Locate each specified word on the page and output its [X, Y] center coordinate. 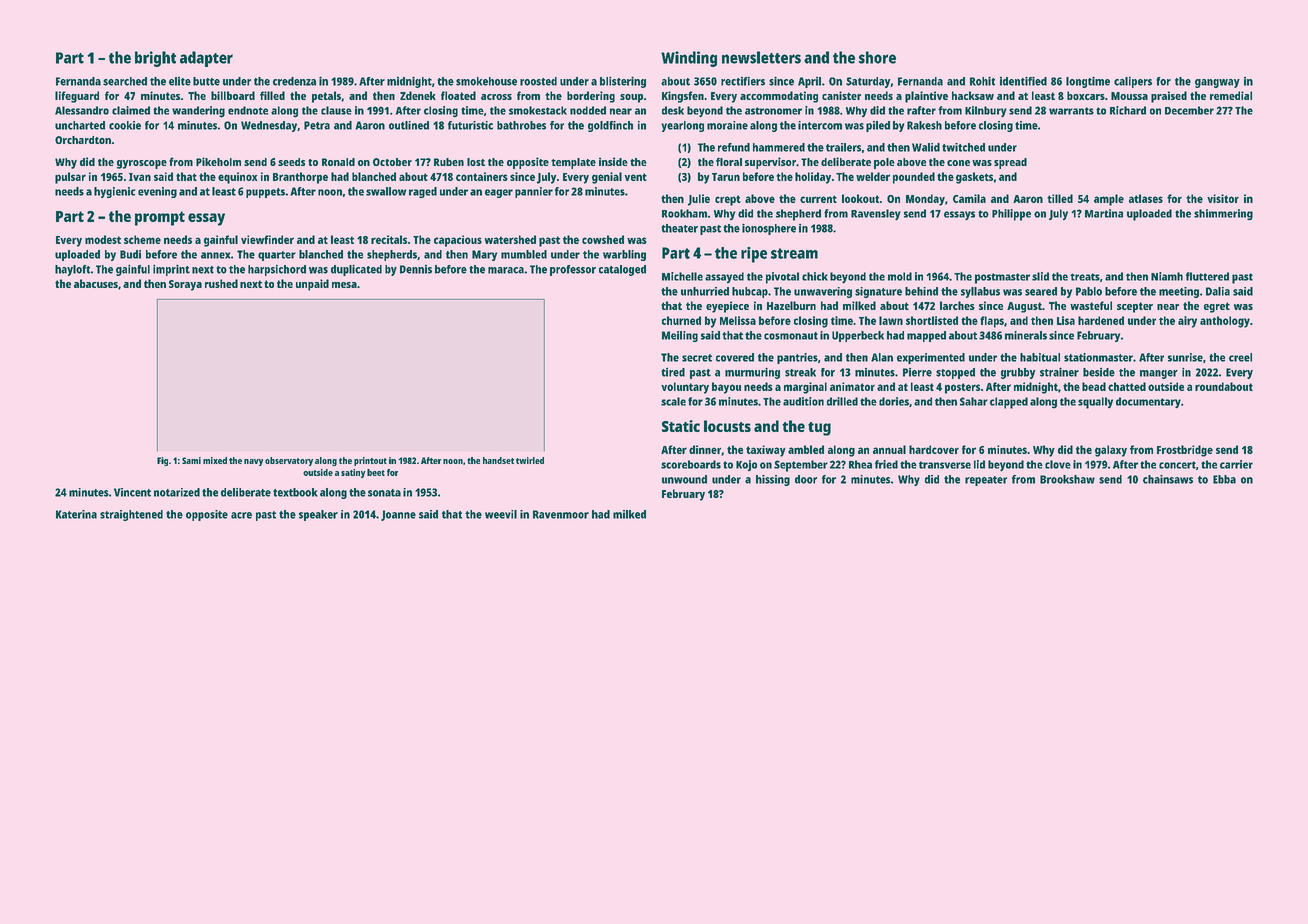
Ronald [338, 162]
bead [1094, 386]
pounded [914, 178]
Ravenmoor [561, 514]
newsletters [761, 57]
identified [1023, 81]
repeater [986, 481]
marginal [805, 388]
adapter [206, 59]
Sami [191, 460]
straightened [131, 515]
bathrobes [521, 125]
